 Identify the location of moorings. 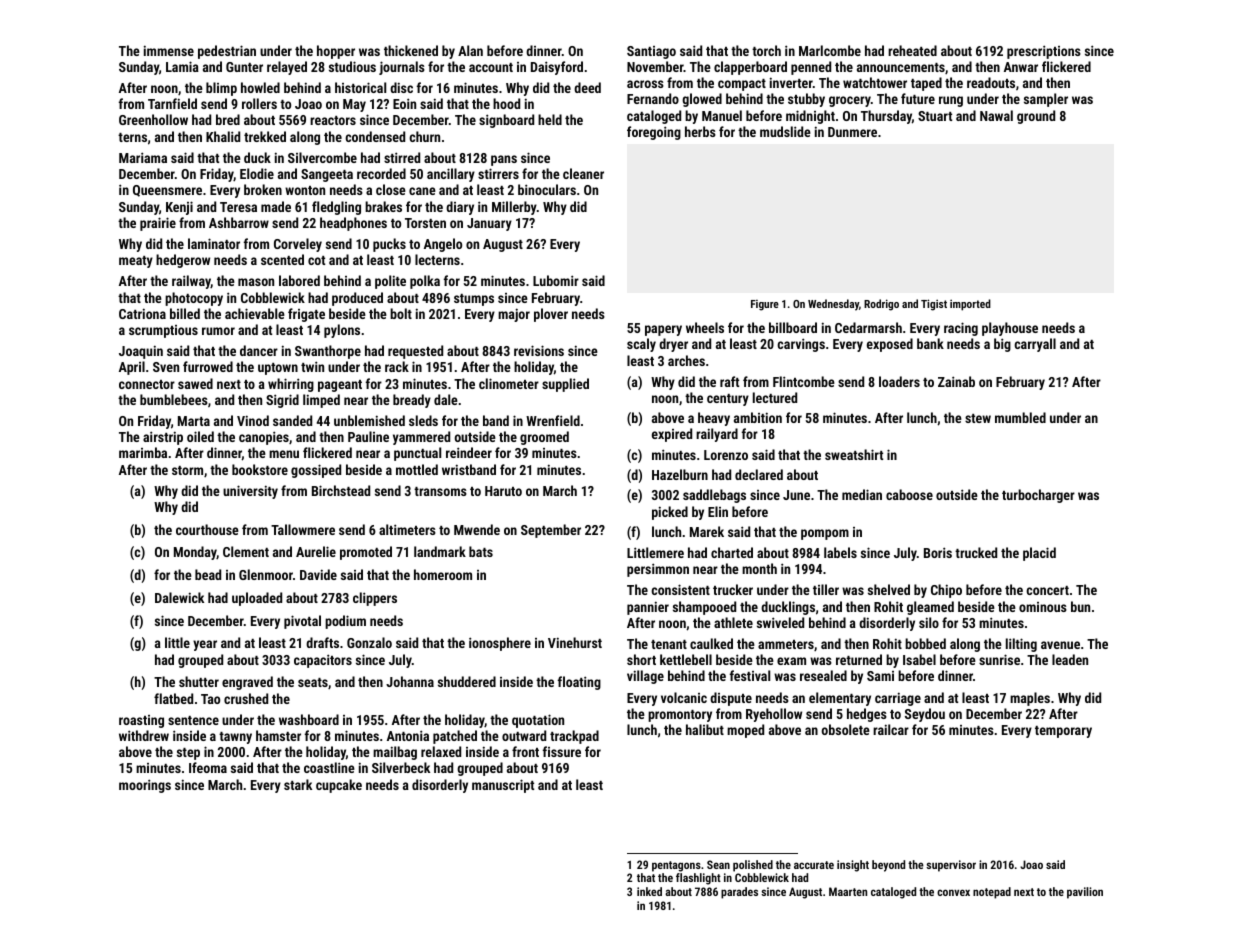
(145, 786).
